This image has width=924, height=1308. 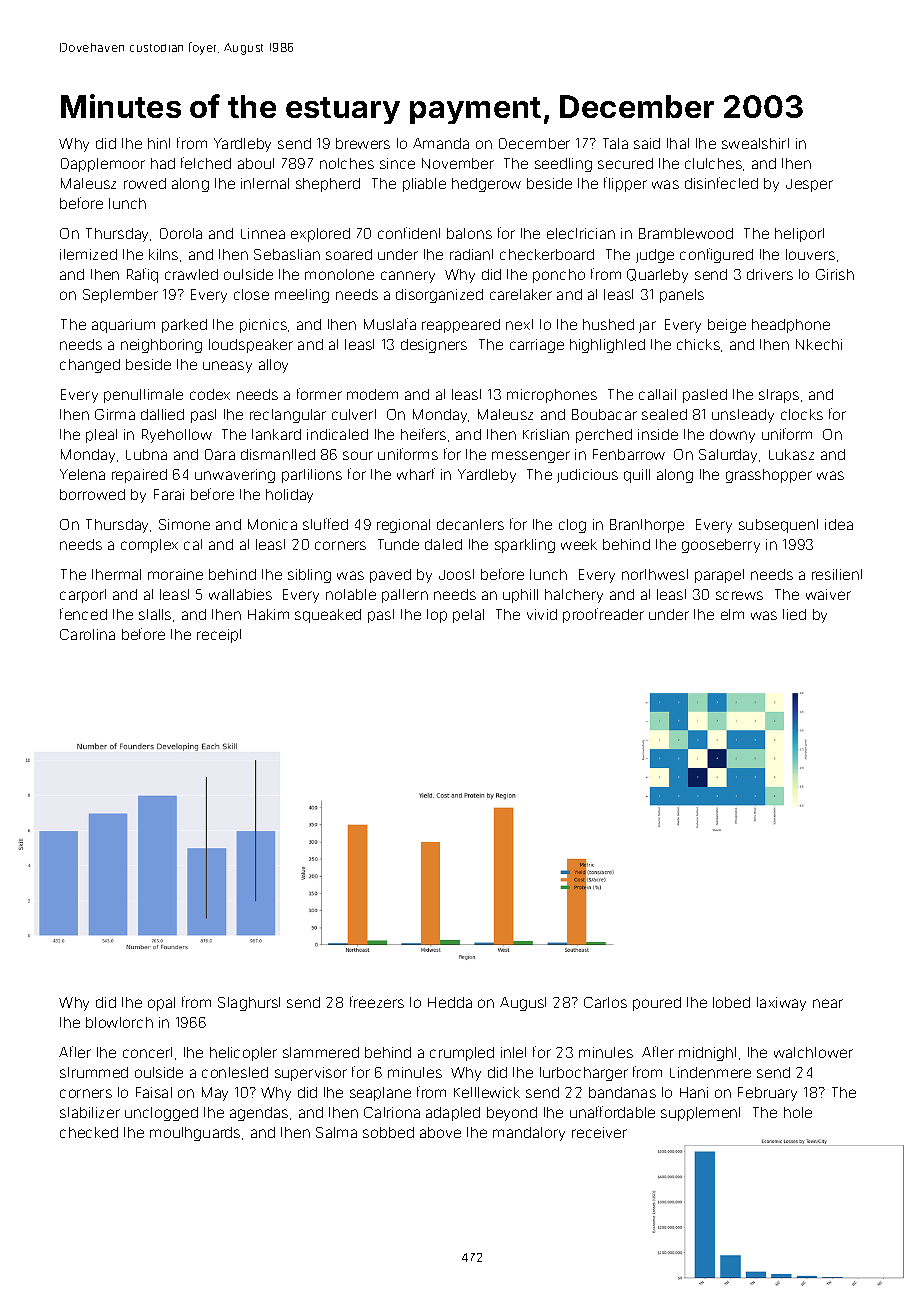 I want to click on Carolina, so click(x=87, y=634).
